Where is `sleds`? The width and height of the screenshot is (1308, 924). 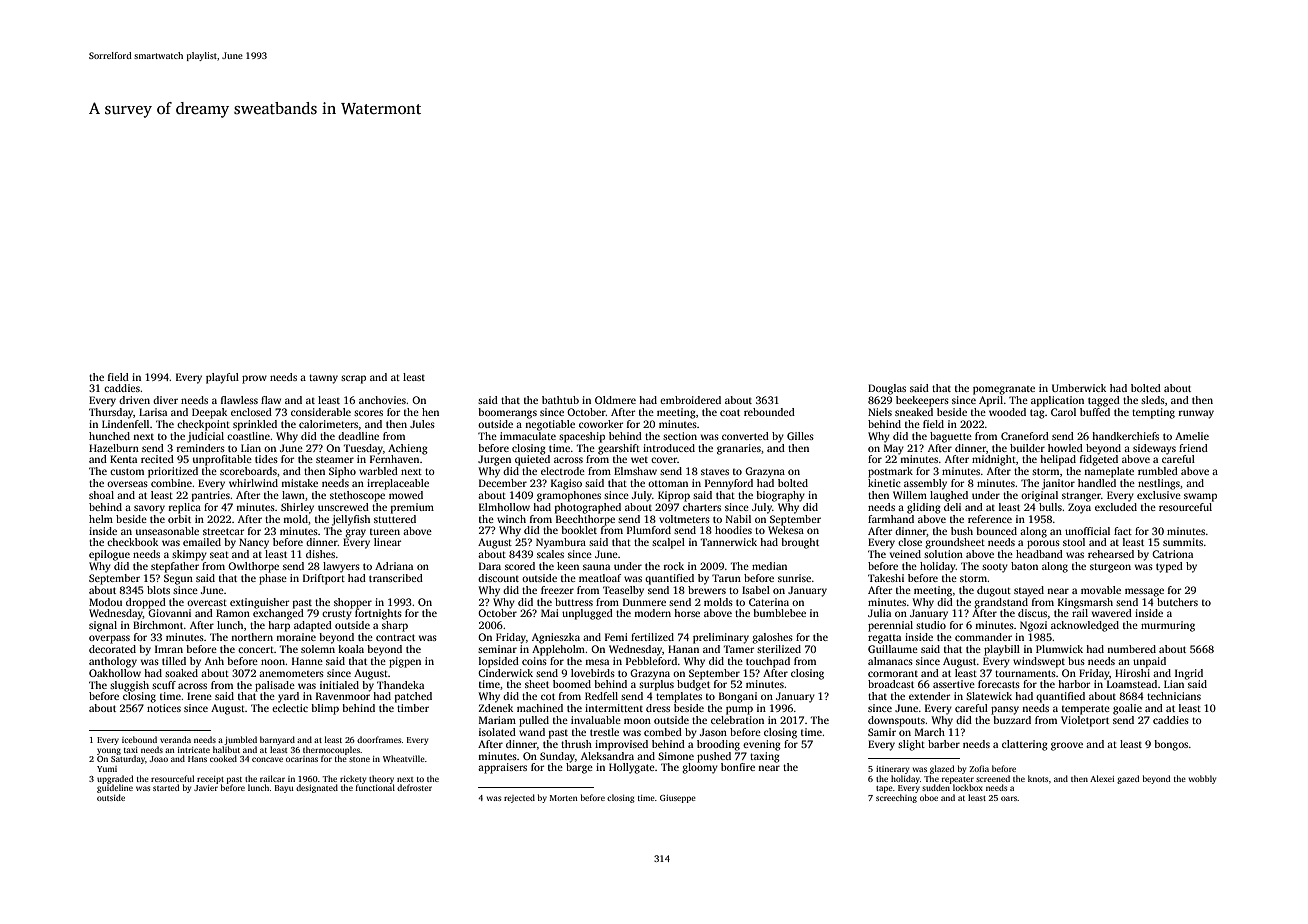
sleds is located at coordinates (1153, 400).
